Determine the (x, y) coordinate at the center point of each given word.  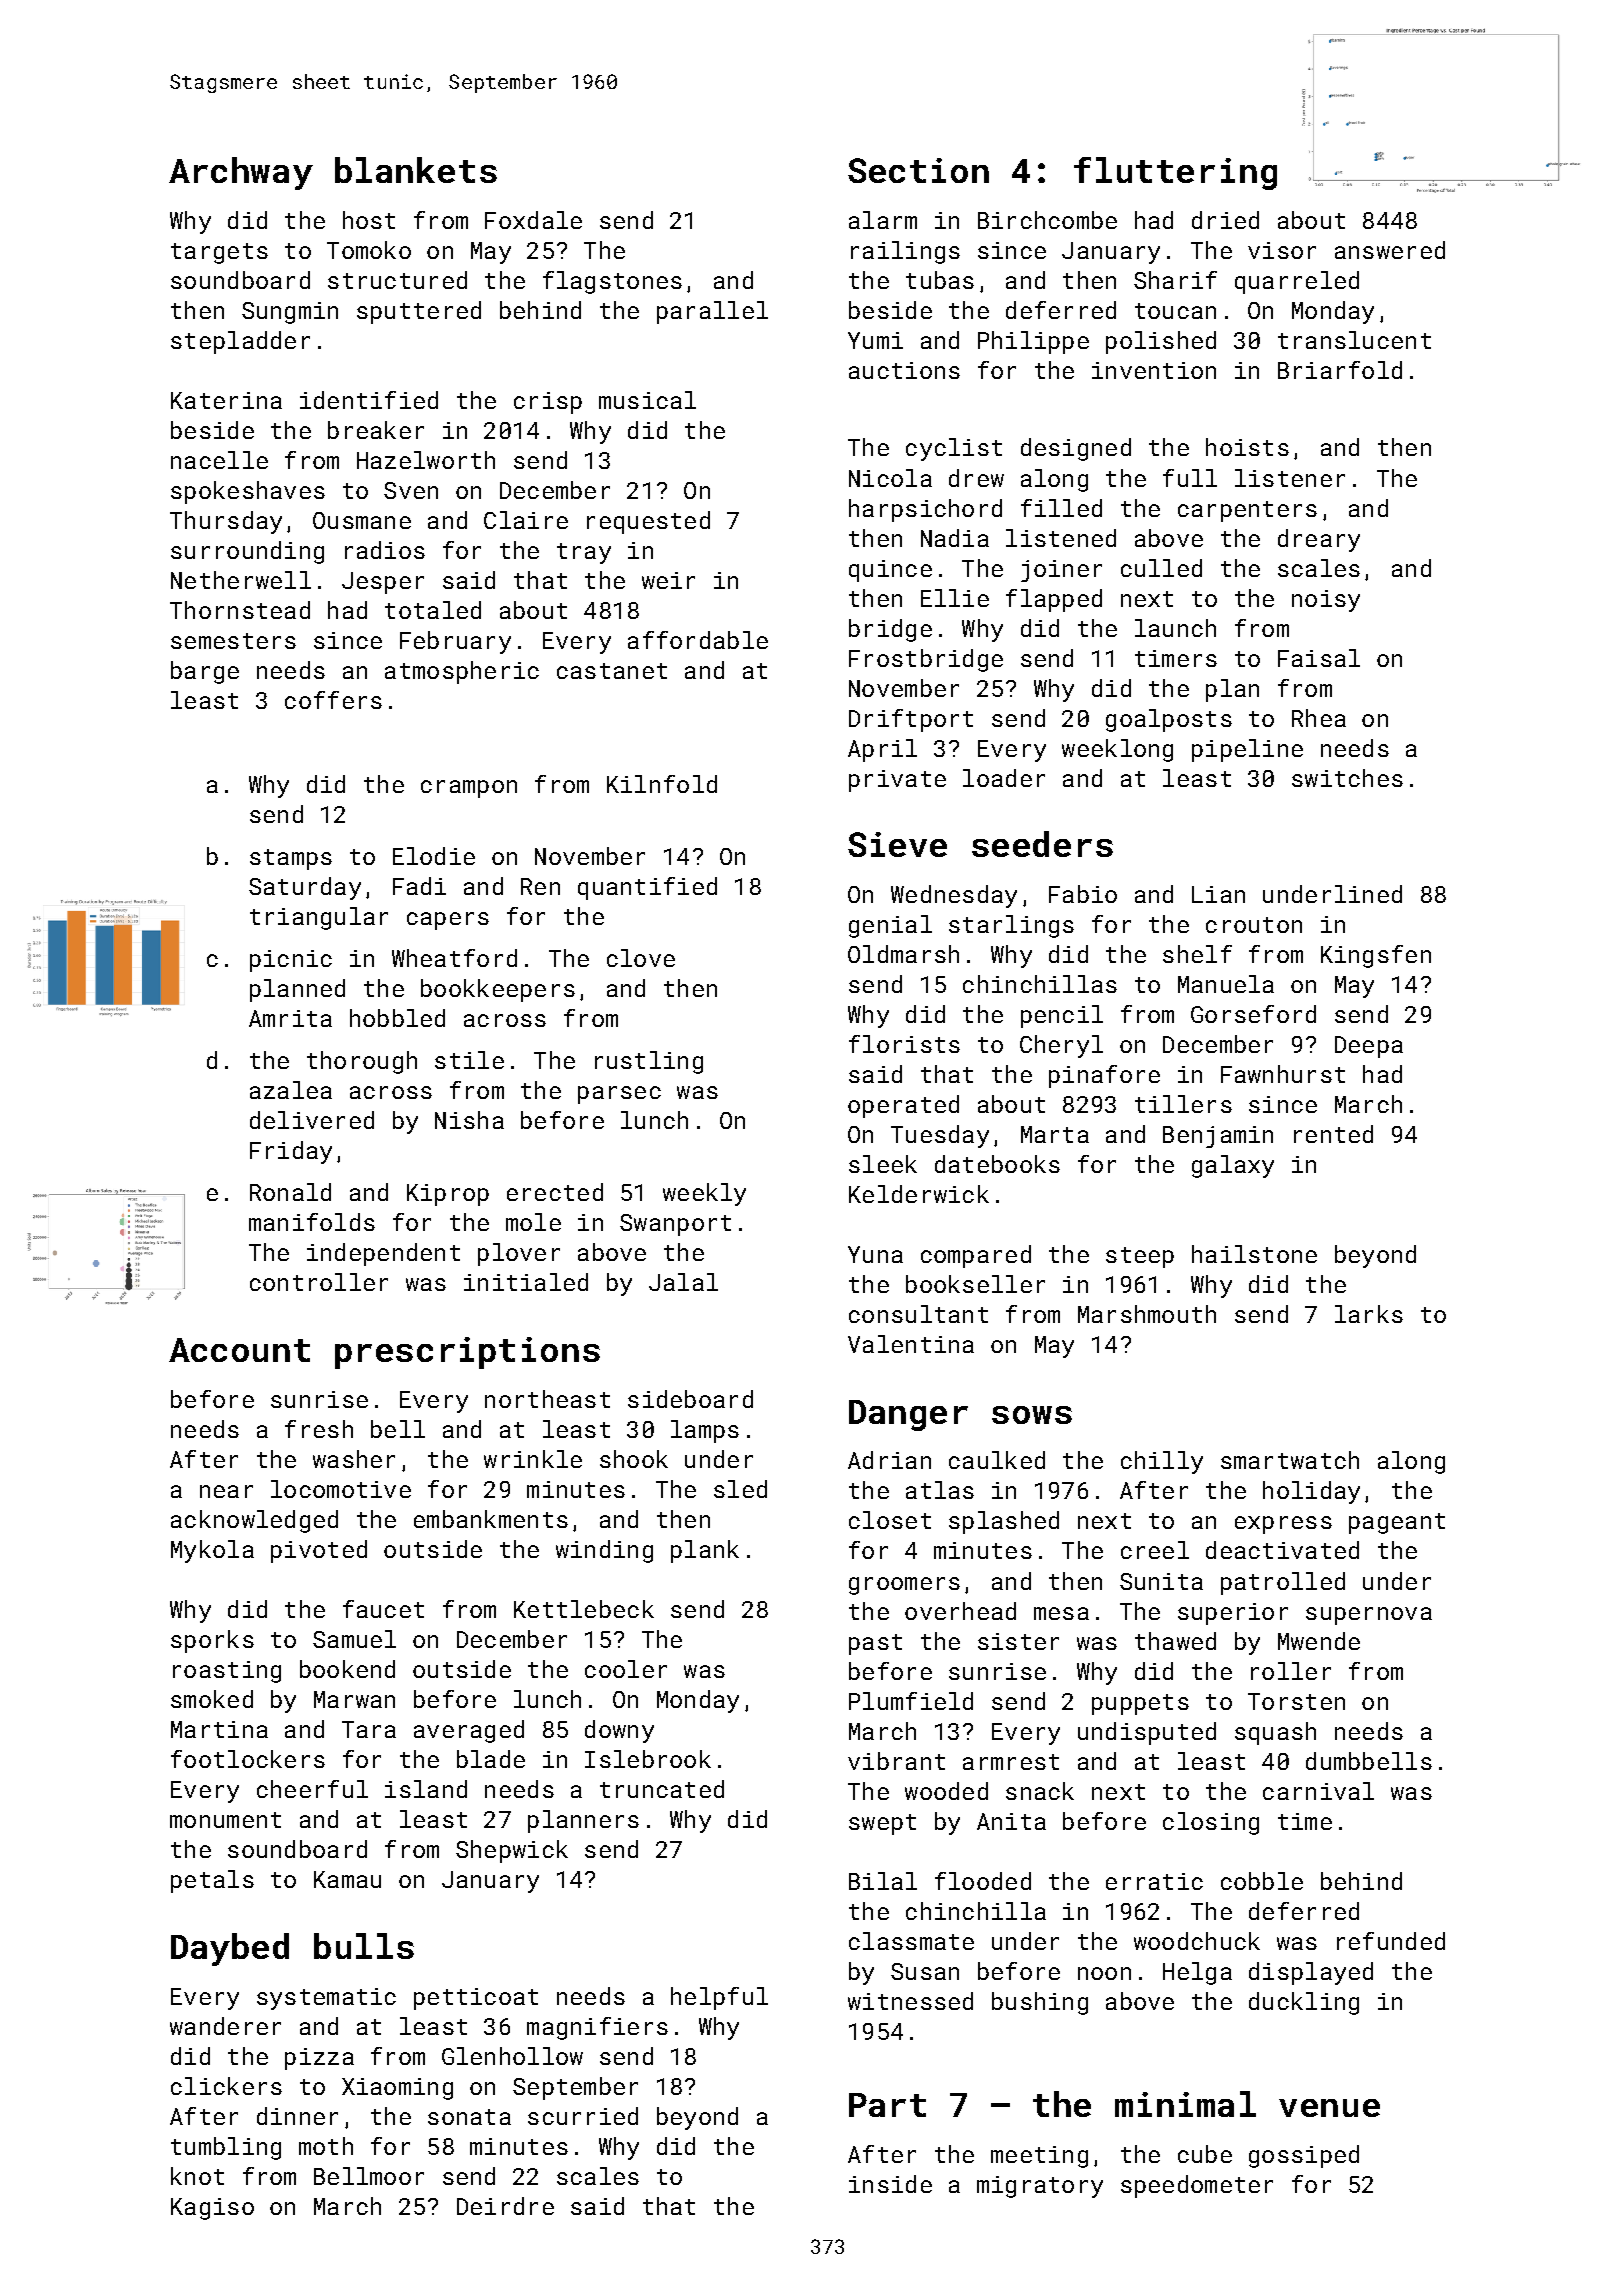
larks (1369, 1314)
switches (1347, 778)
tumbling (226, 2148)
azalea (291, 1090)
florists (904, 1044)
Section (918, 170)
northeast (547, 1399)
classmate (911, 1941)
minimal (1185, 2104)
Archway (241, 173)
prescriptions (467, 1353)
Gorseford (1253, 1014)
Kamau (347, 1879)
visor (1282, 250)
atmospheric (462, 672)
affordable (698, 640)
